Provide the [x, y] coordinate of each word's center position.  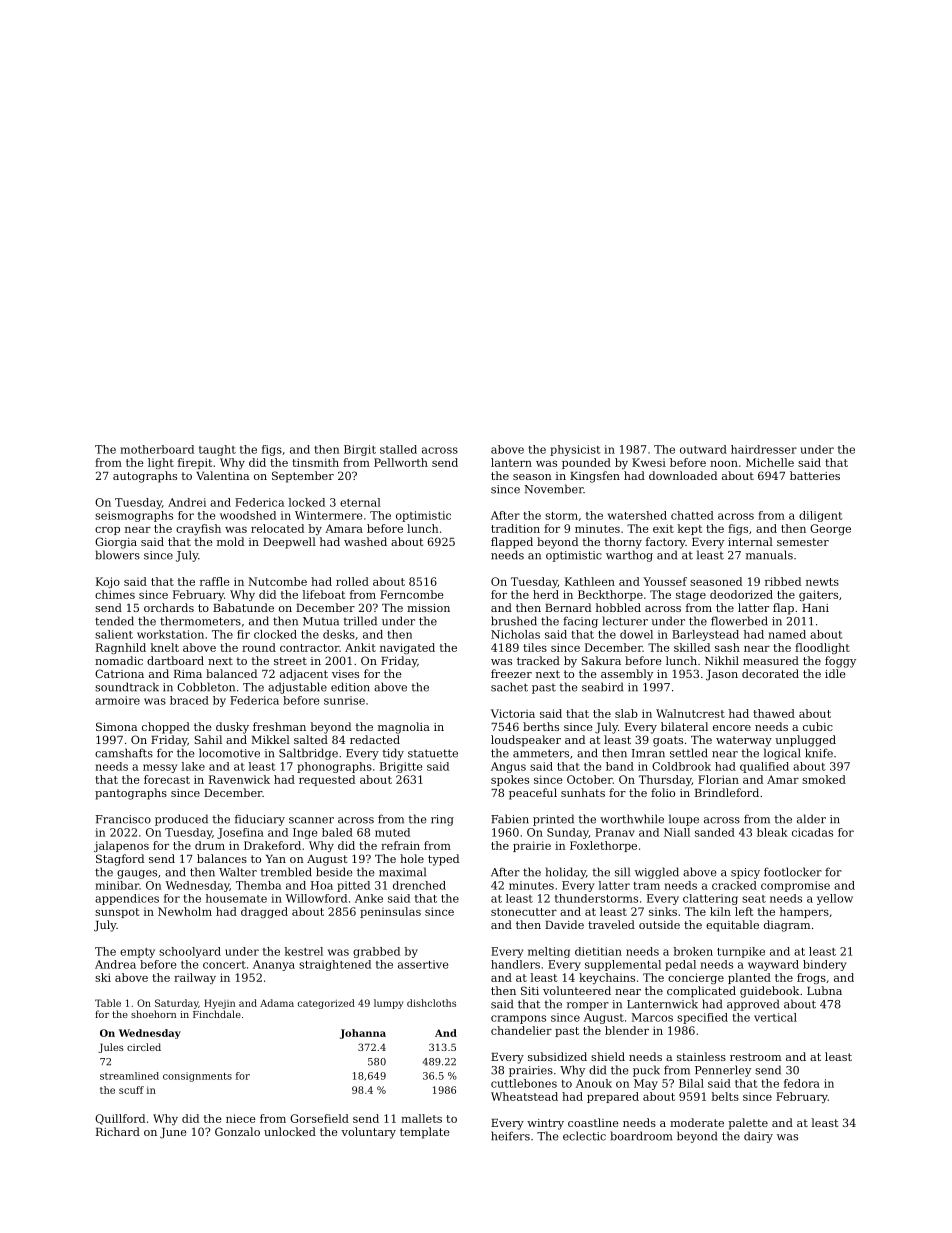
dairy [758, 1137]
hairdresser [764, 449]
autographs [145, 477]
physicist [575, 450]
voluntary [368, 1133]
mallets [421, 1118]
